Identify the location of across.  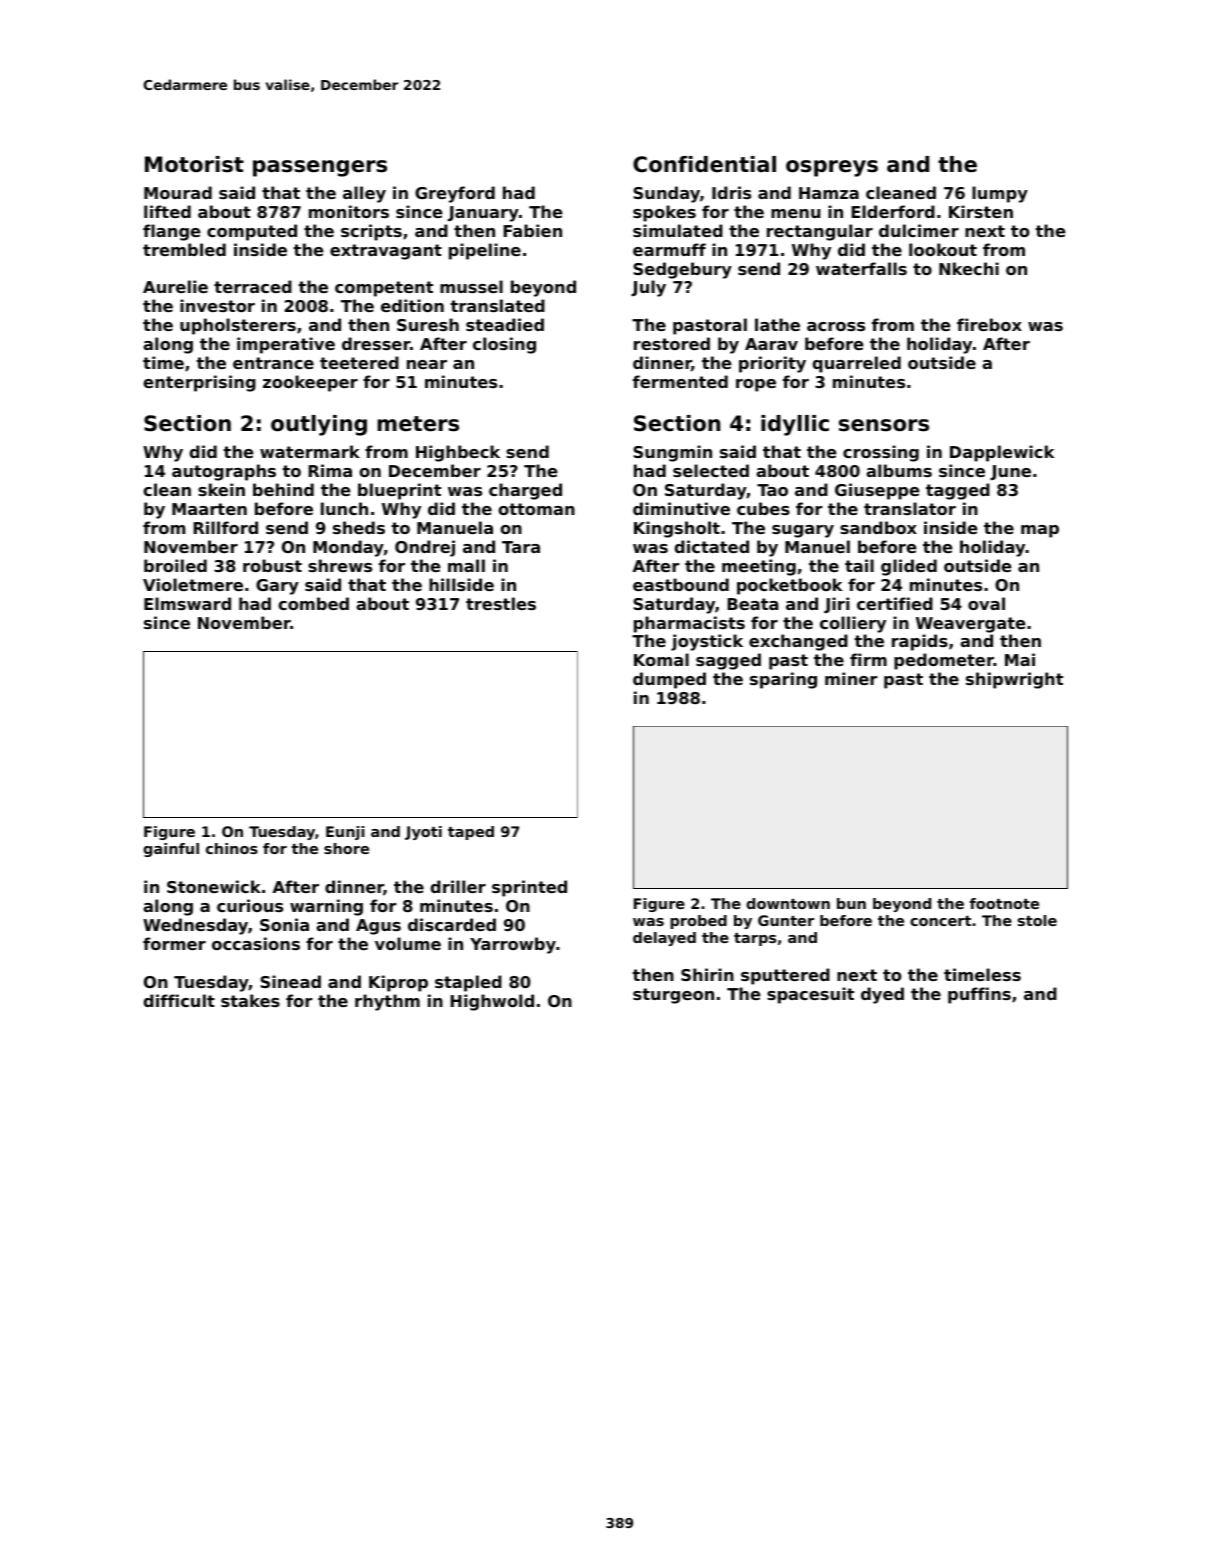
(836, 326).
